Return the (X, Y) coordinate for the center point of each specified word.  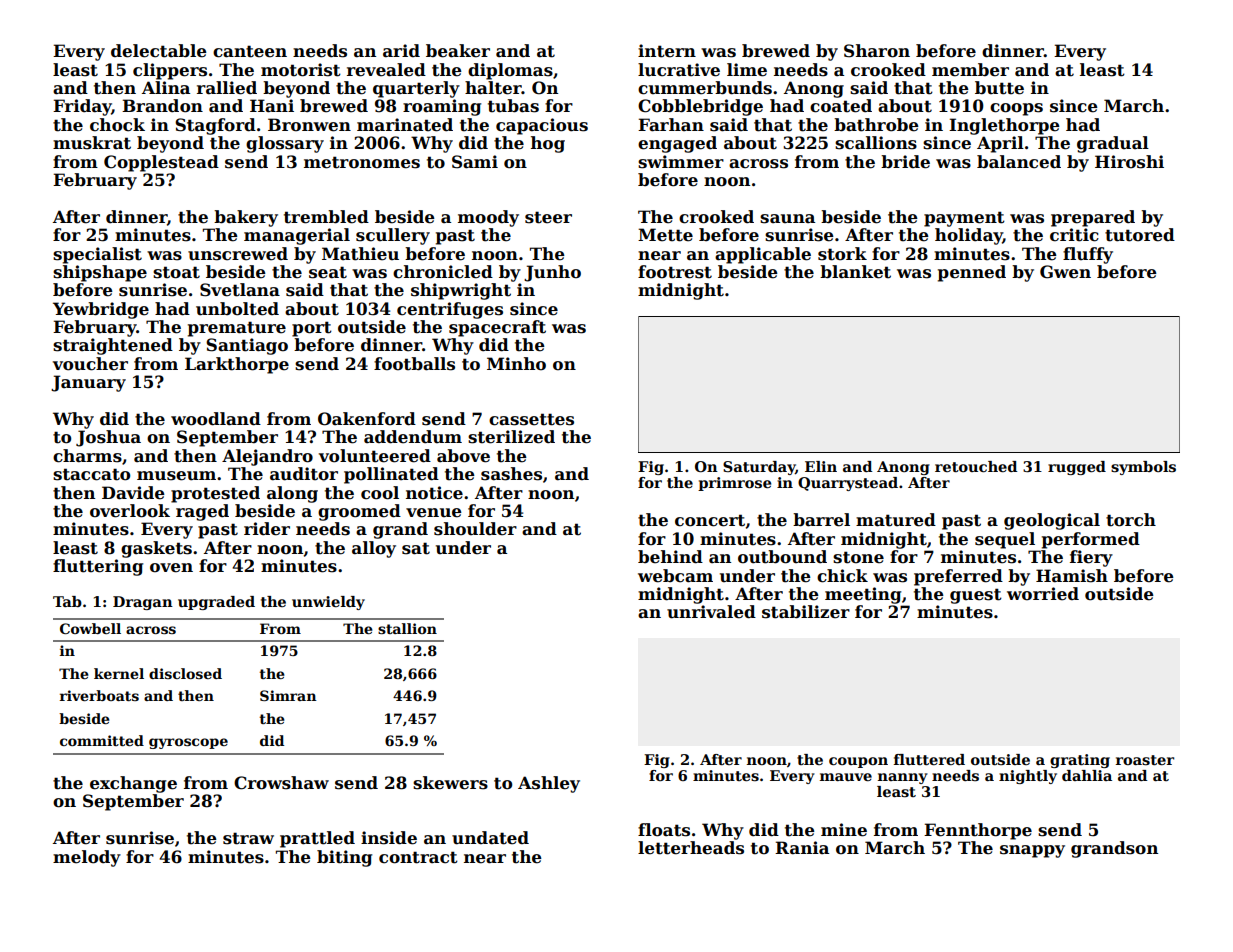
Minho (516, 364)
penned (972, 273)
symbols (1143, 468)
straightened (113, 346)
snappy (1032, 851)
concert (710, 520)
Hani (272, 106)
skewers (450, 783)
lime (747, 70)
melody (87, 858)
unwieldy (328, 603)
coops (1016, 109)
